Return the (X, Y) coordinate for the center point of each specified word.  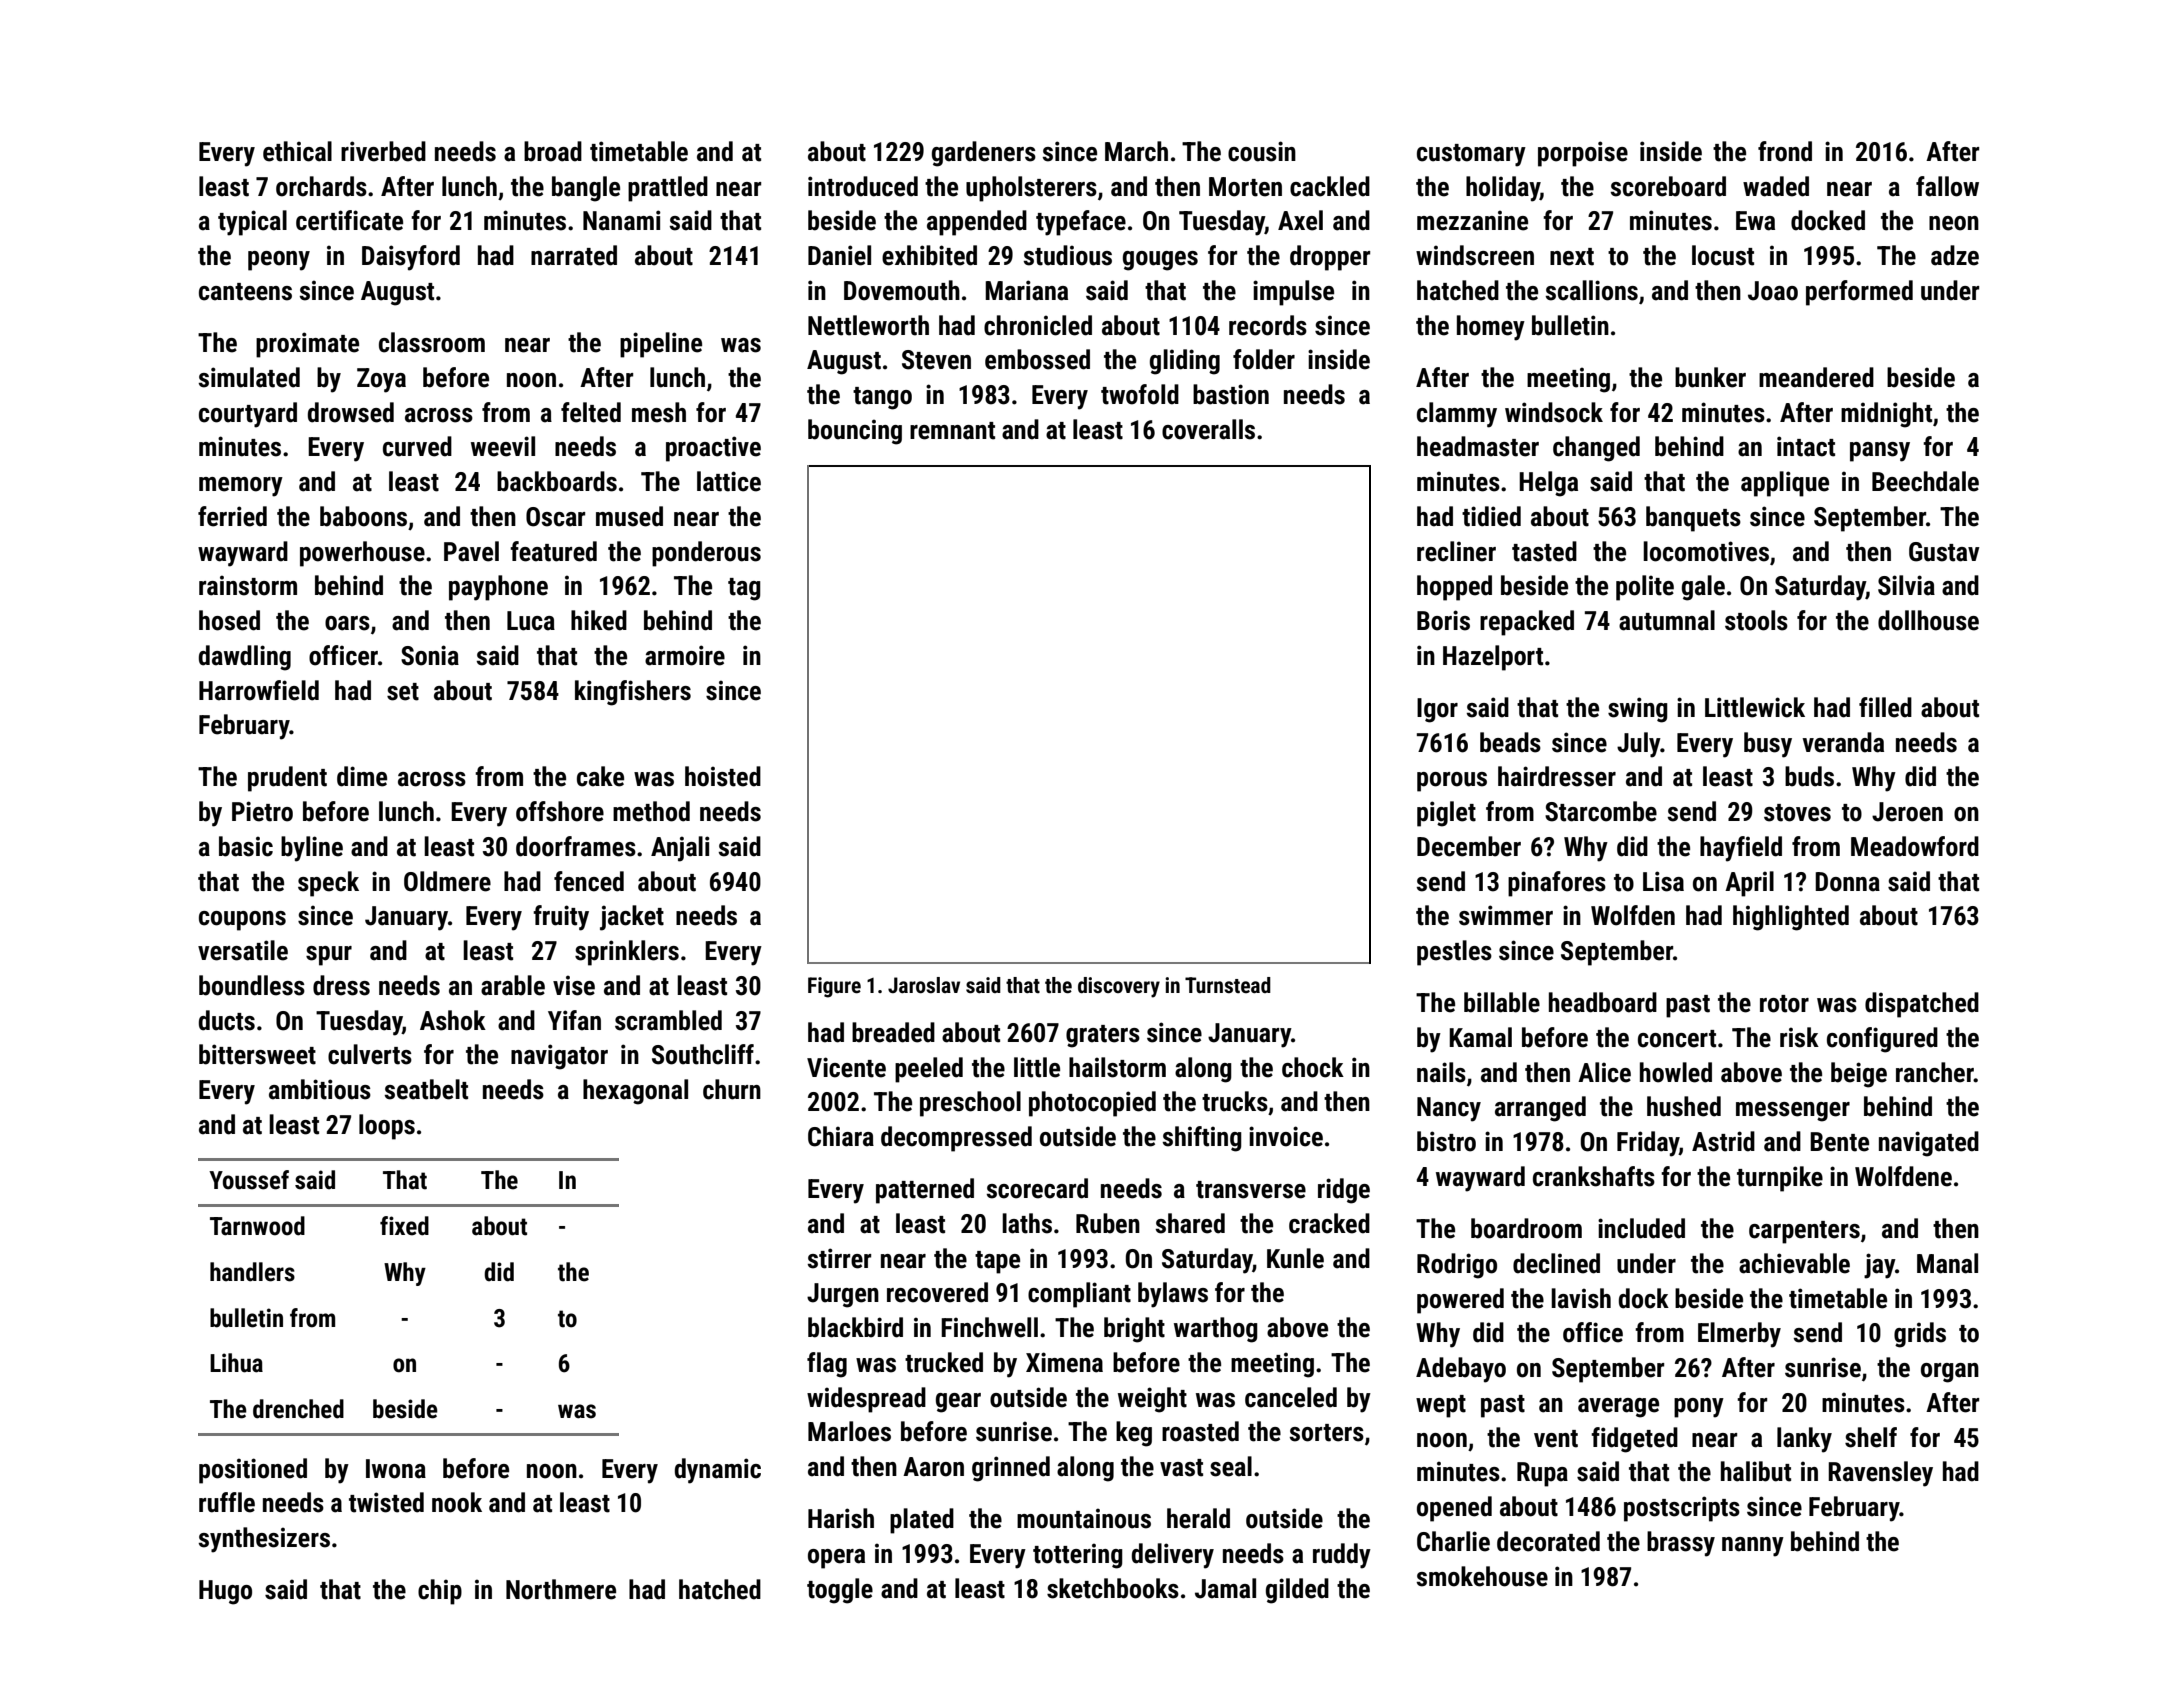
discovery (1119, 987)
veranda (1843, 742)
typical (252, 223)
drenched (298, 1409)
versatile (243, 950)
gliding (1185, 362)
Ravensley (1880, 1474)
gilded (1297, 1591)
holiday (1503, 189)
